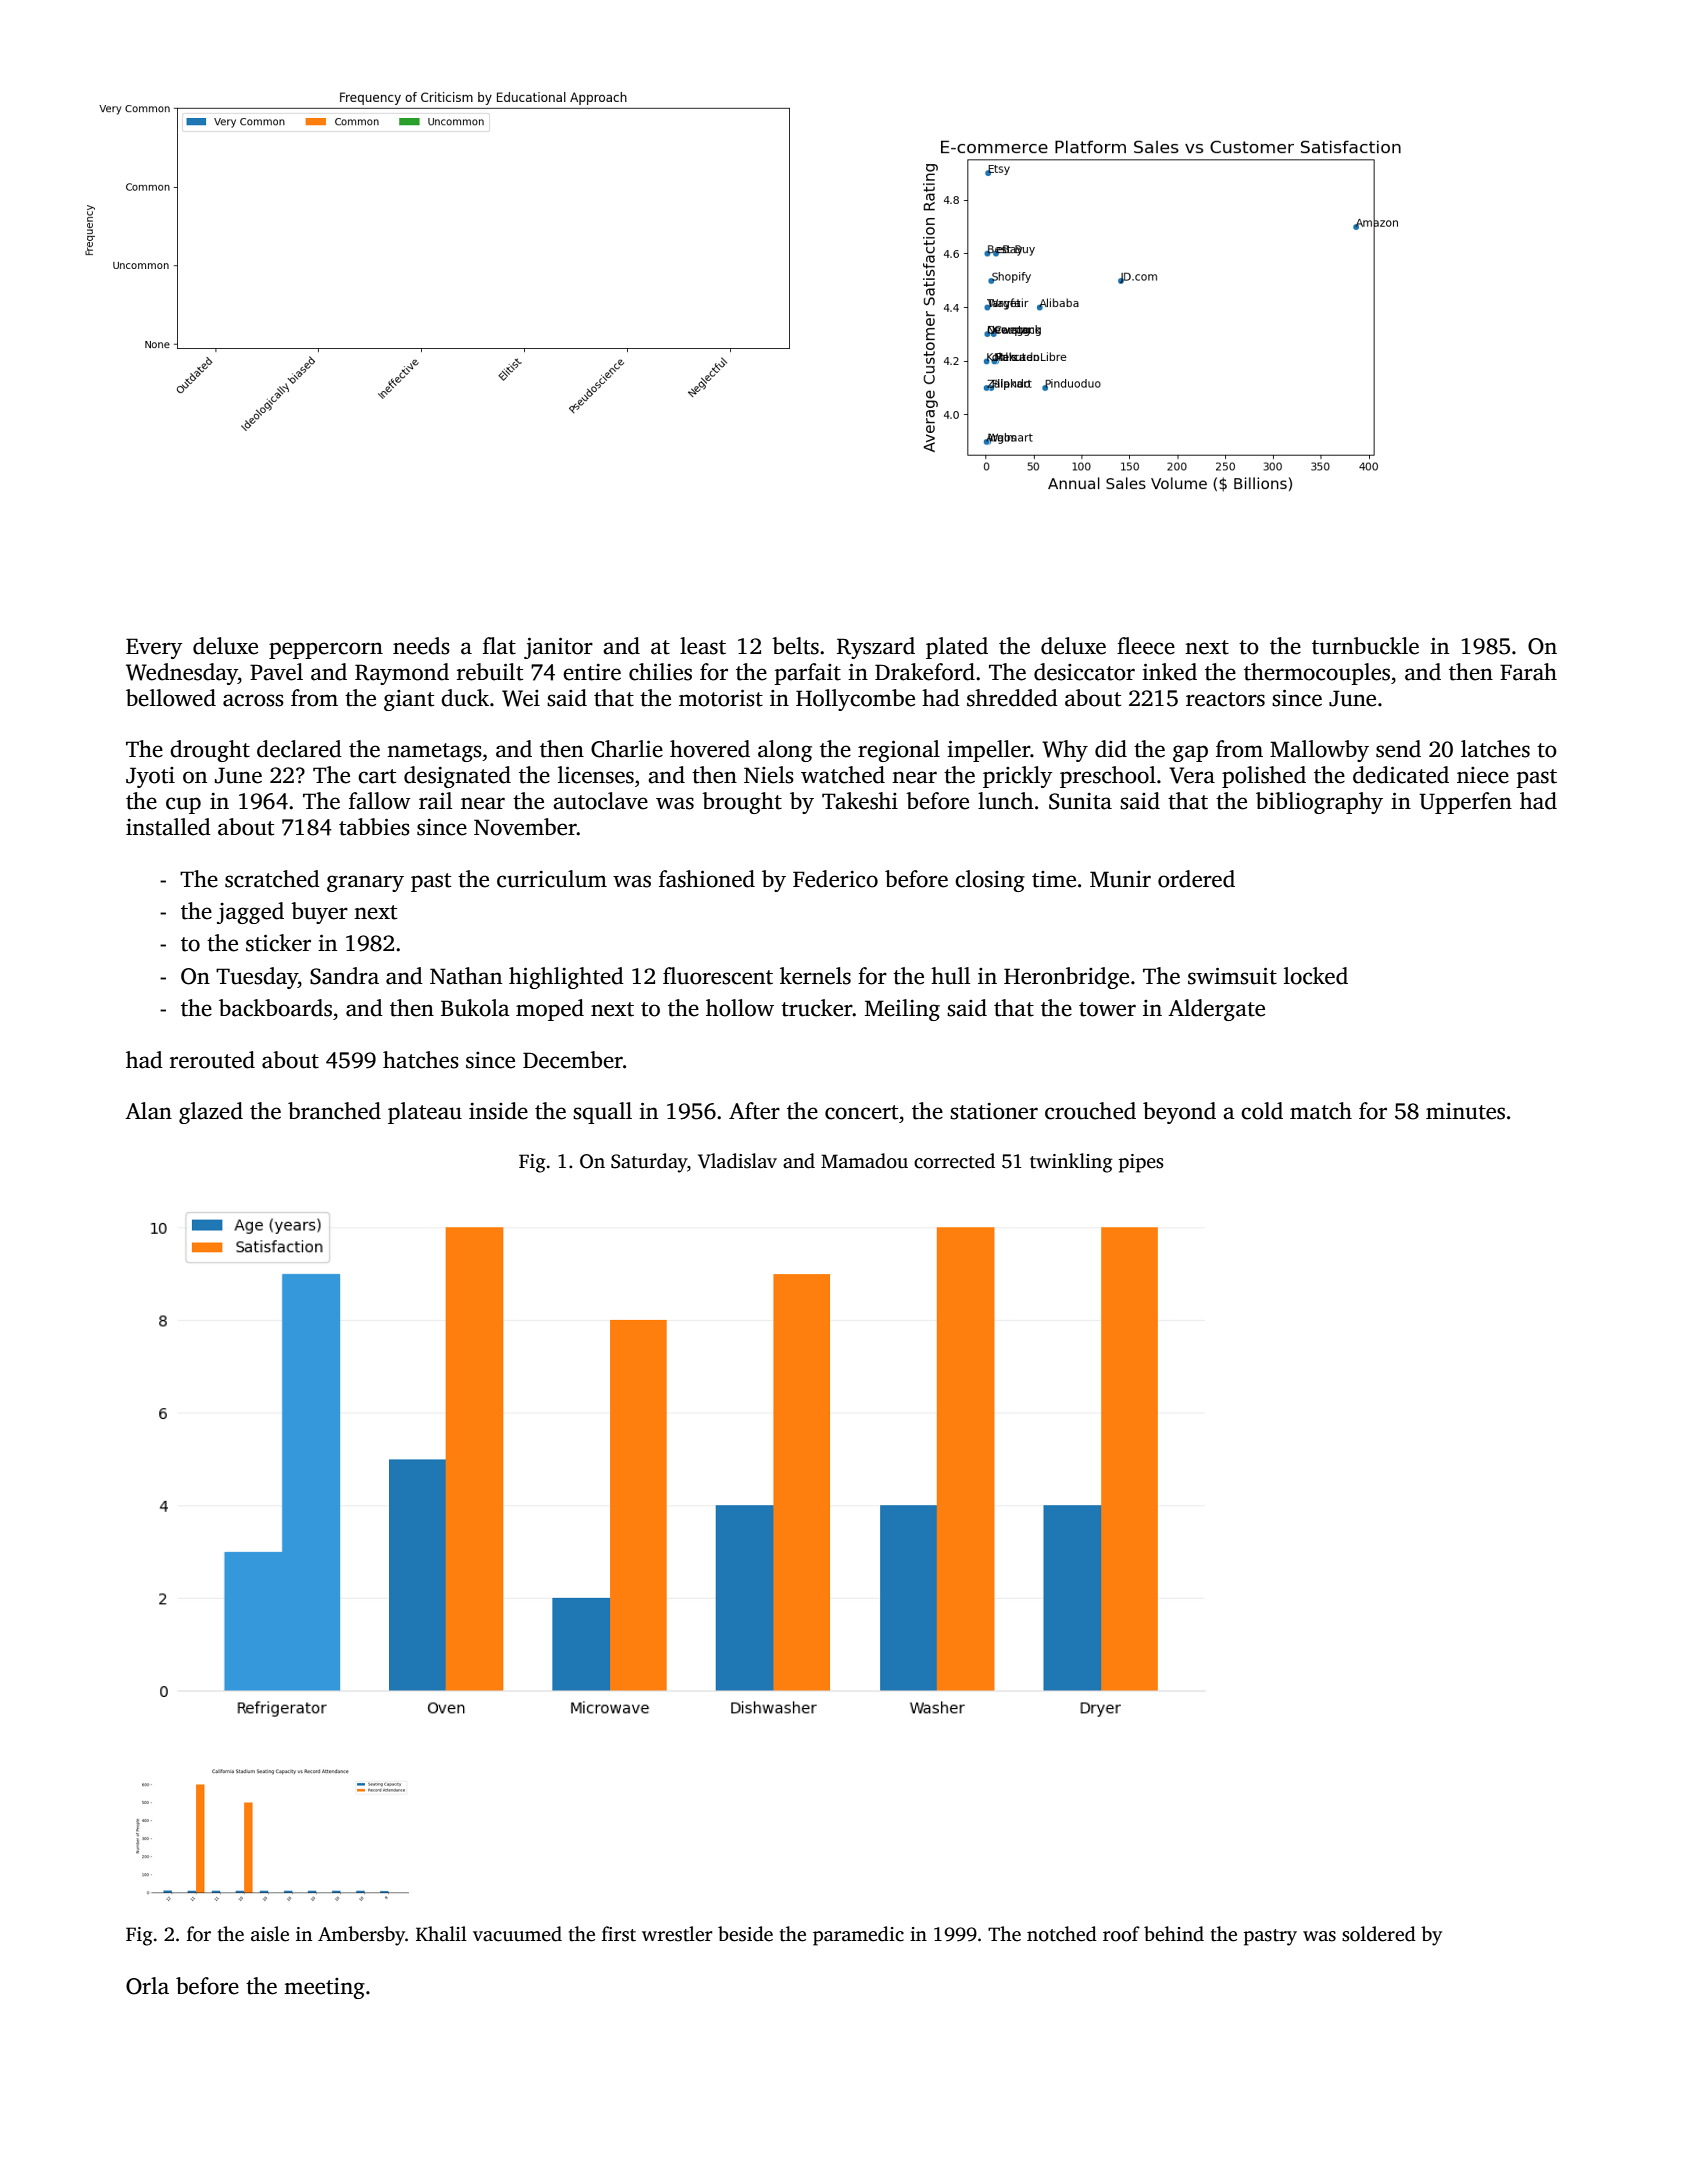 The height and width of the image is (2178, 1683). Describe the element at coordinates (1174, 1934) in the image. I see `behind` at that location.
